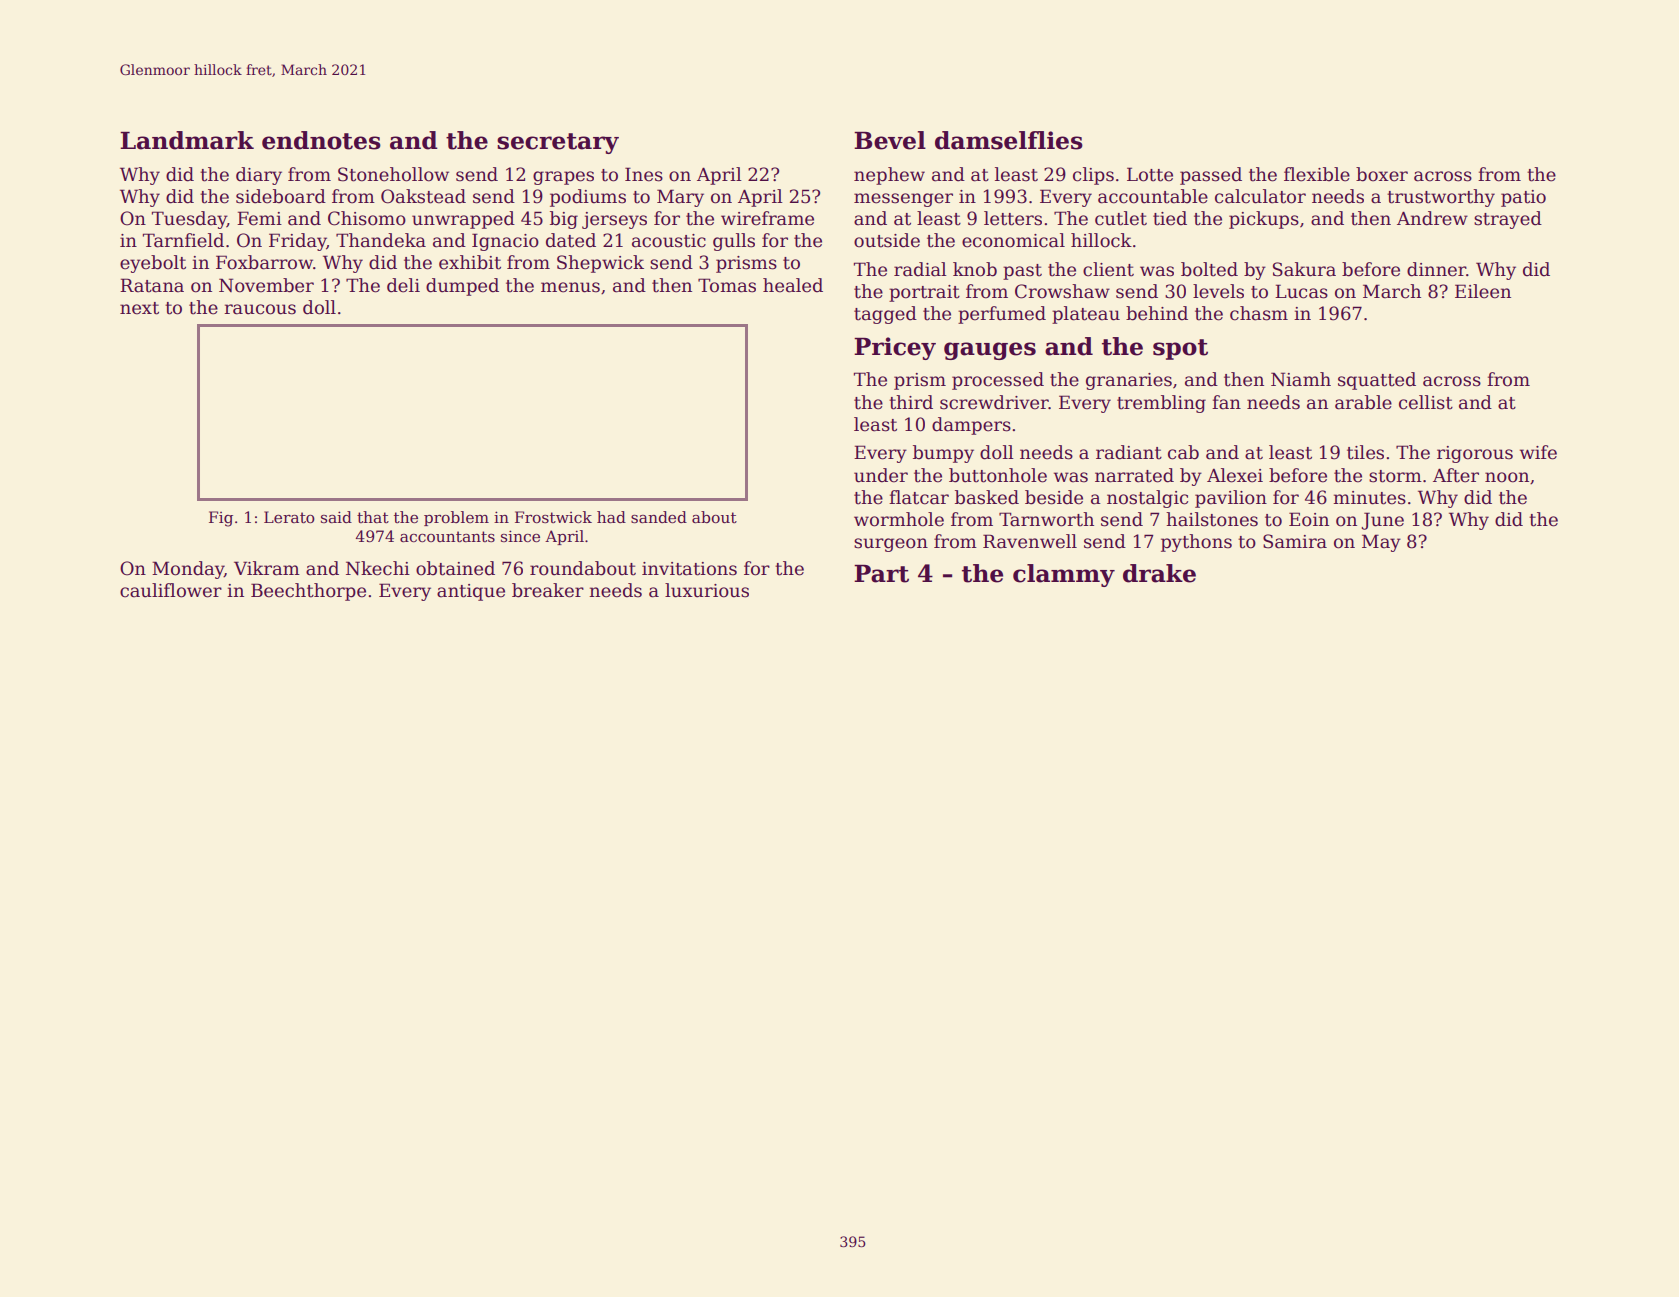  Describe the element at coordinates (895, 348) in the image. I see `Pricey` at that location.
